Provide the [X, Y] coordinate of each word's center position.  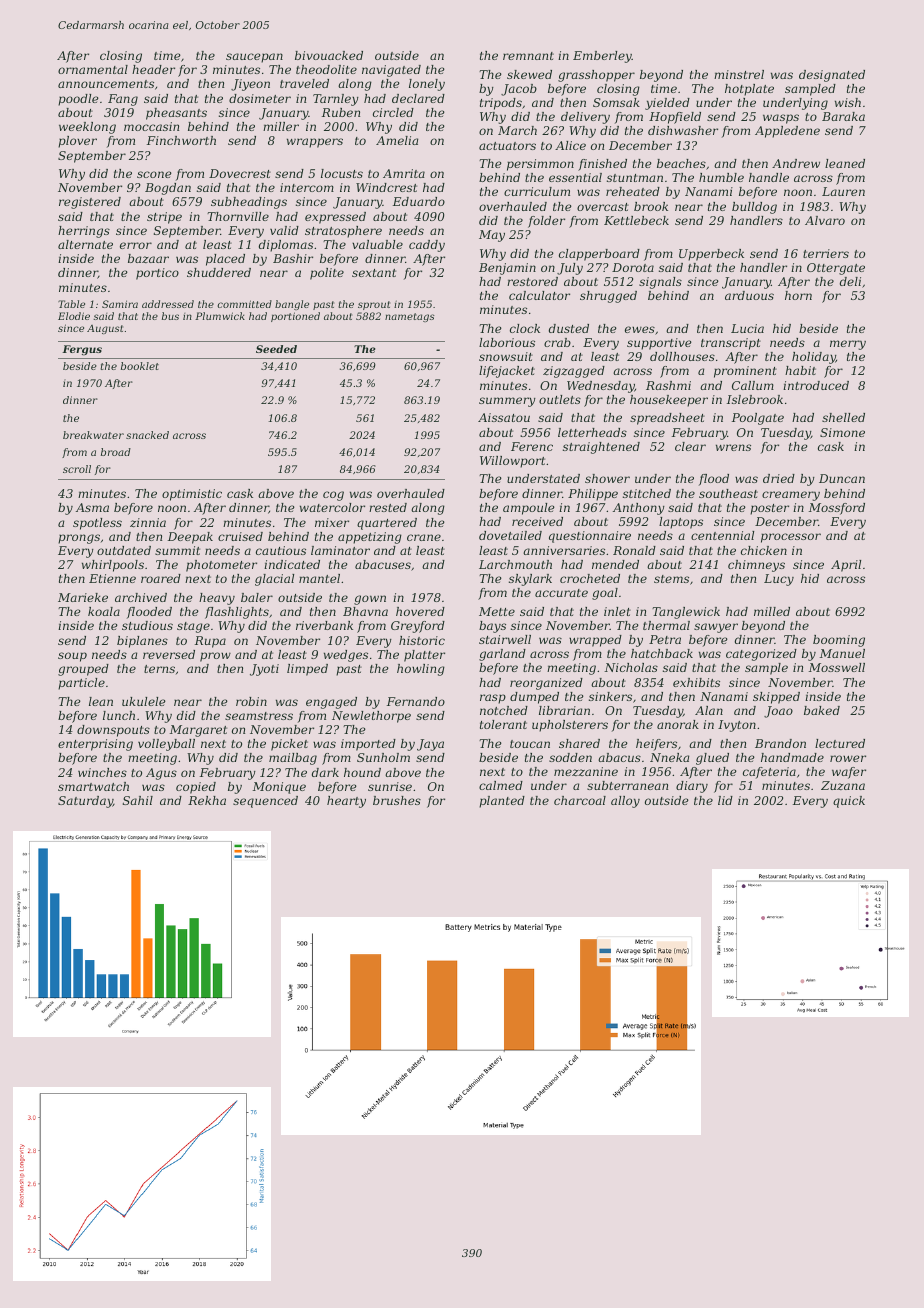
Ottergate [836, 269]
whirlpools [113, 566]
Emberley [602, 57]
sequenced [265, 802]
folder [546, 222]
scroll [77, 469]
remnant [528, 56]
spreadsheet [667, 419]
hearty [346, 802]
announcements [106, 84]
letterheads [592, 432]
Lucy [779, 580]
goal [605, 594]
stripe [164, 218]
